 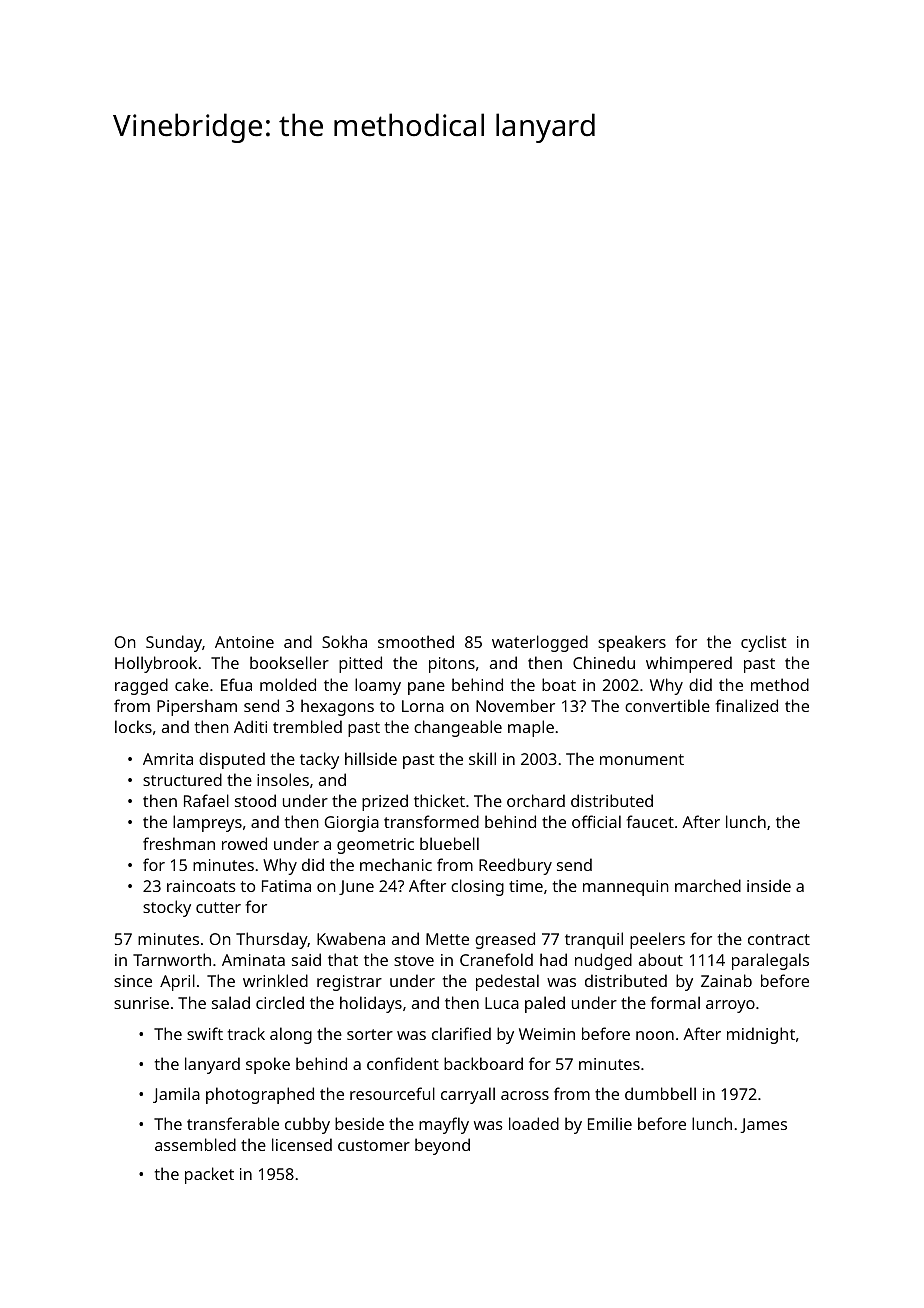 I want to click on mechanic, so click(x=396, y=864).
